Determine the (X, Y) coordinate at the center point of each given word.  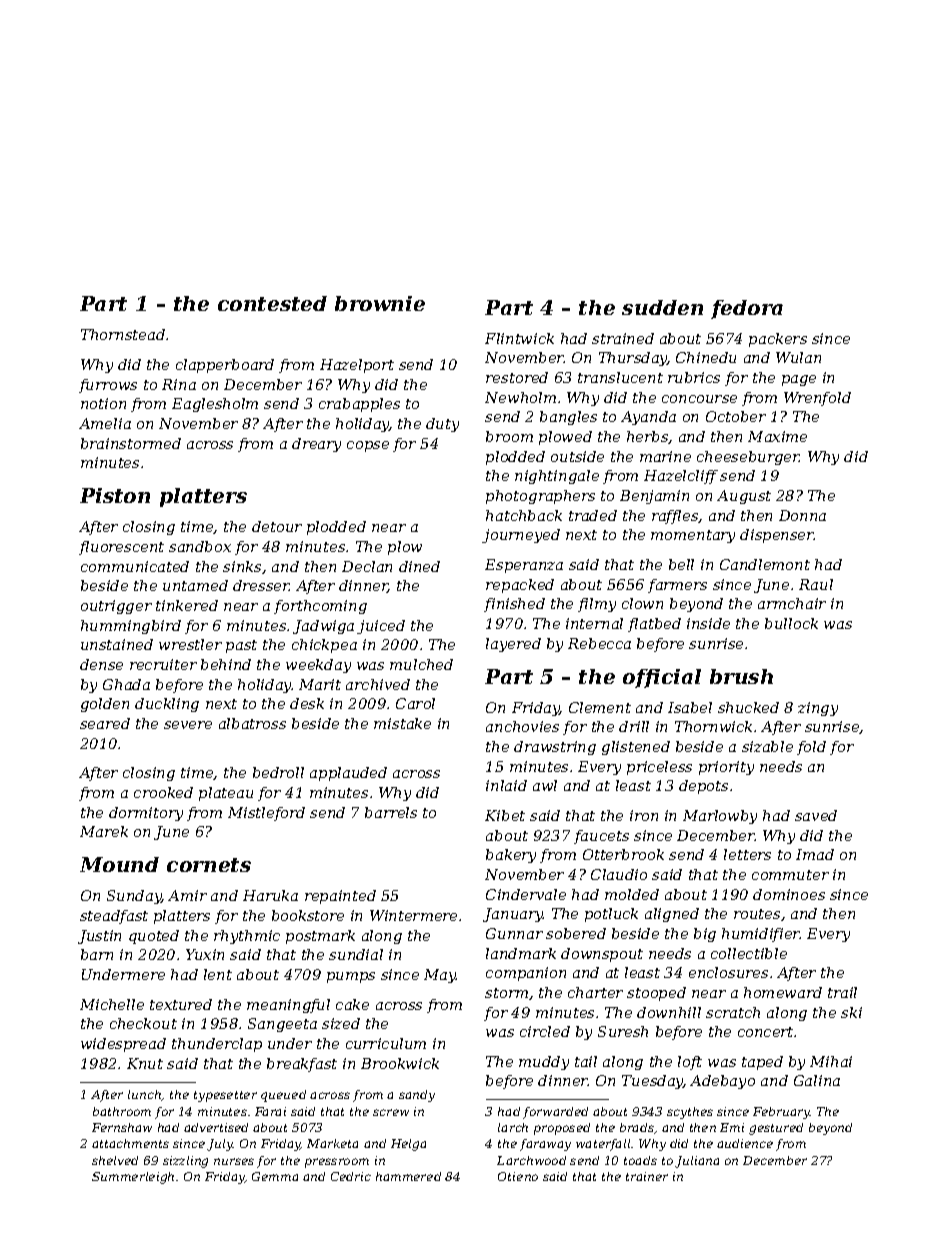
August (744, 497)
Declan (367, 566)
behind (226, 664)
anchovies (522, 726)
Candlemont (765, 564)
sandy (417, 1096)
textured (181, 1004)
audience (745, 1143)
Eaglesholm (215, 405)
